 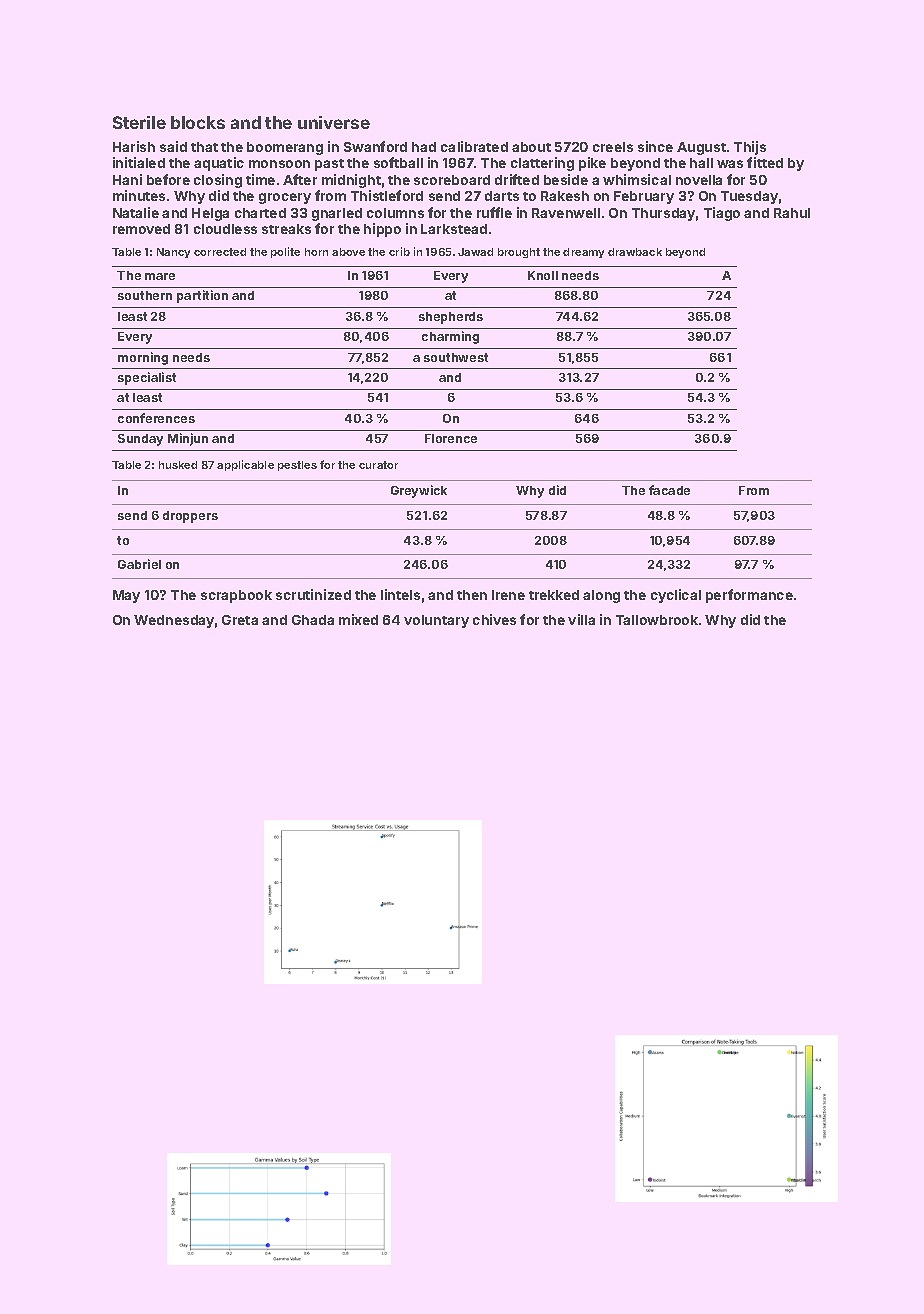 I want to click on Greta, so click(x=240, y=620).
